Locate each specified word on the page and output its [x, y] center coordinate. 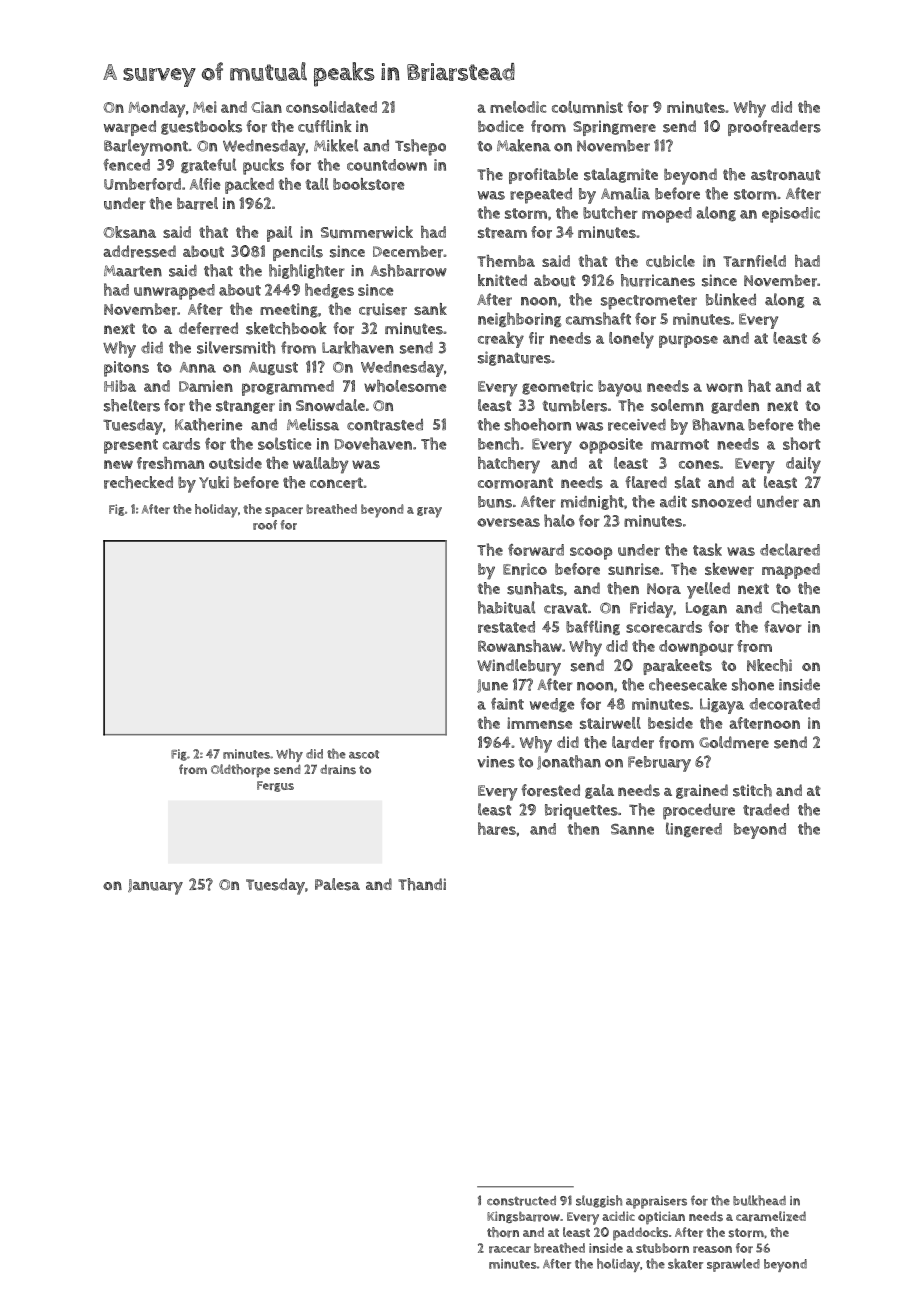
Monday [157, 109]
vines [496, 762]
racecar [510, 1249]
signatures [514, 358]
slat [688, 482]
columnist [587, 107]
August [273, 368]
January [155, 887]
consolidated [331, 107]
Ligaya [722, 706]
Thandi [422, 884]
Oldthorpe [240, 771]
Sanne [632, 829]
